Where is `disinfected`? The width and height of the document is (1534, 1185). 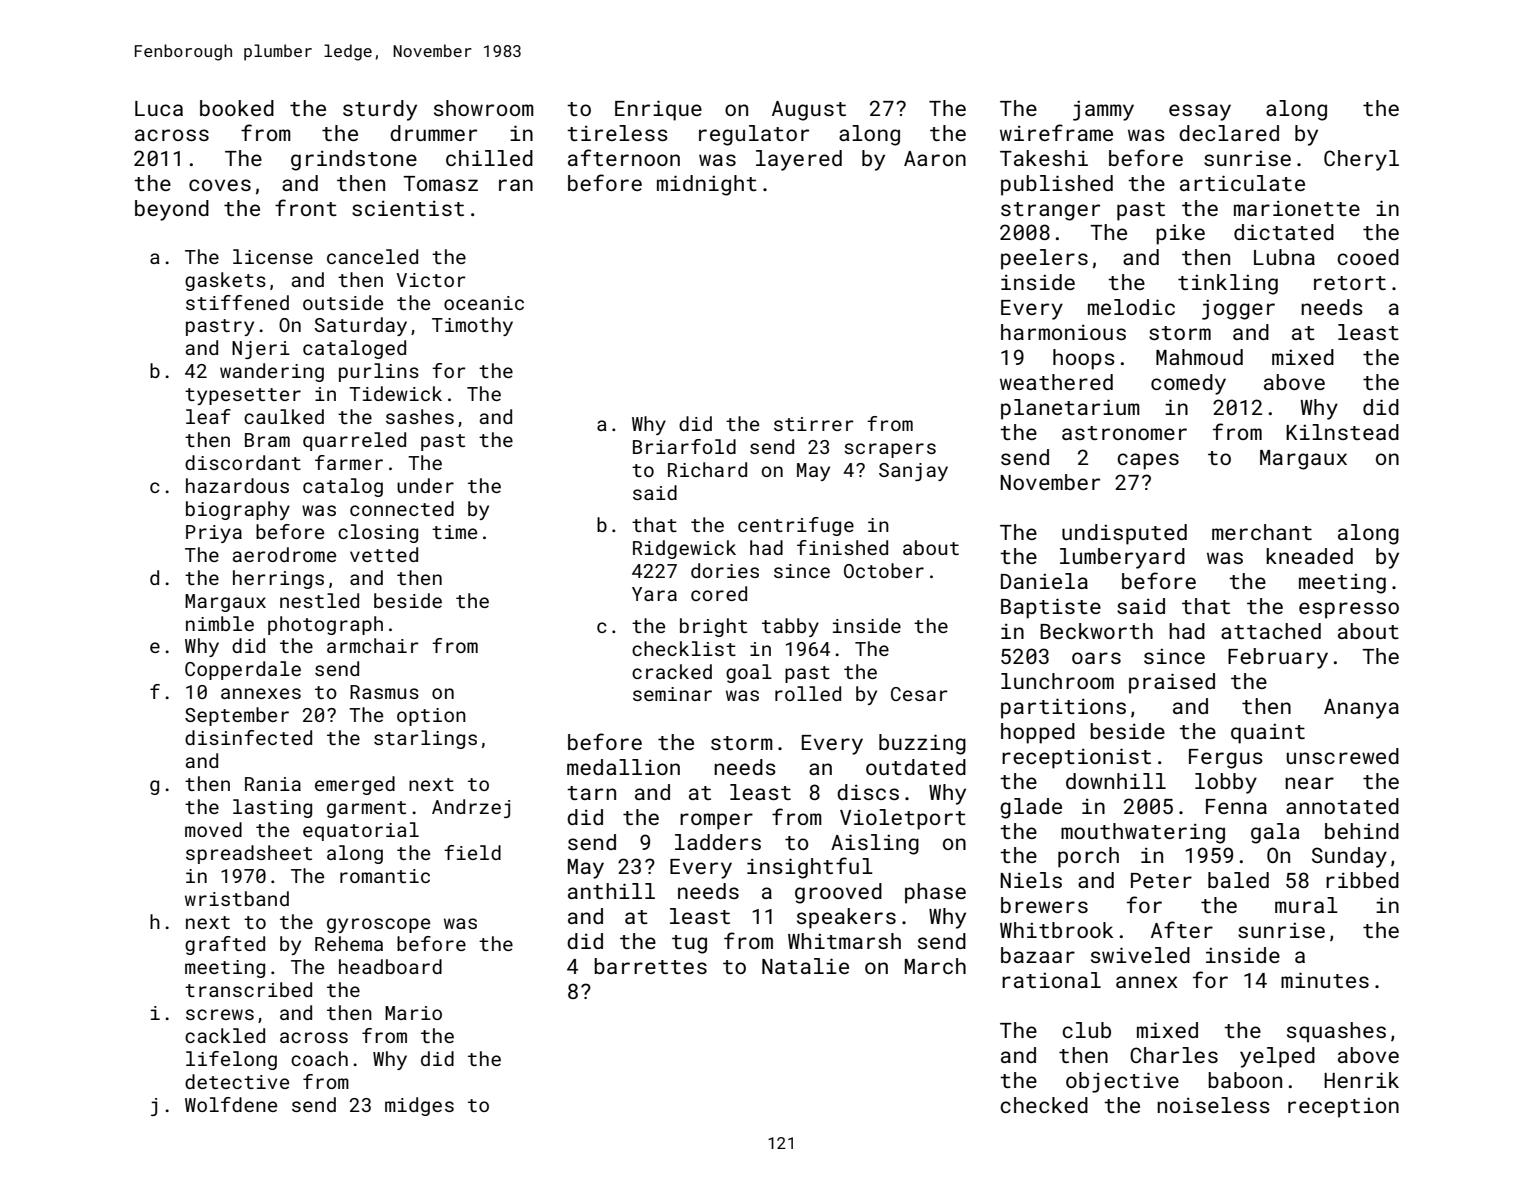 disinfected is located at coordinates (248, 737).
